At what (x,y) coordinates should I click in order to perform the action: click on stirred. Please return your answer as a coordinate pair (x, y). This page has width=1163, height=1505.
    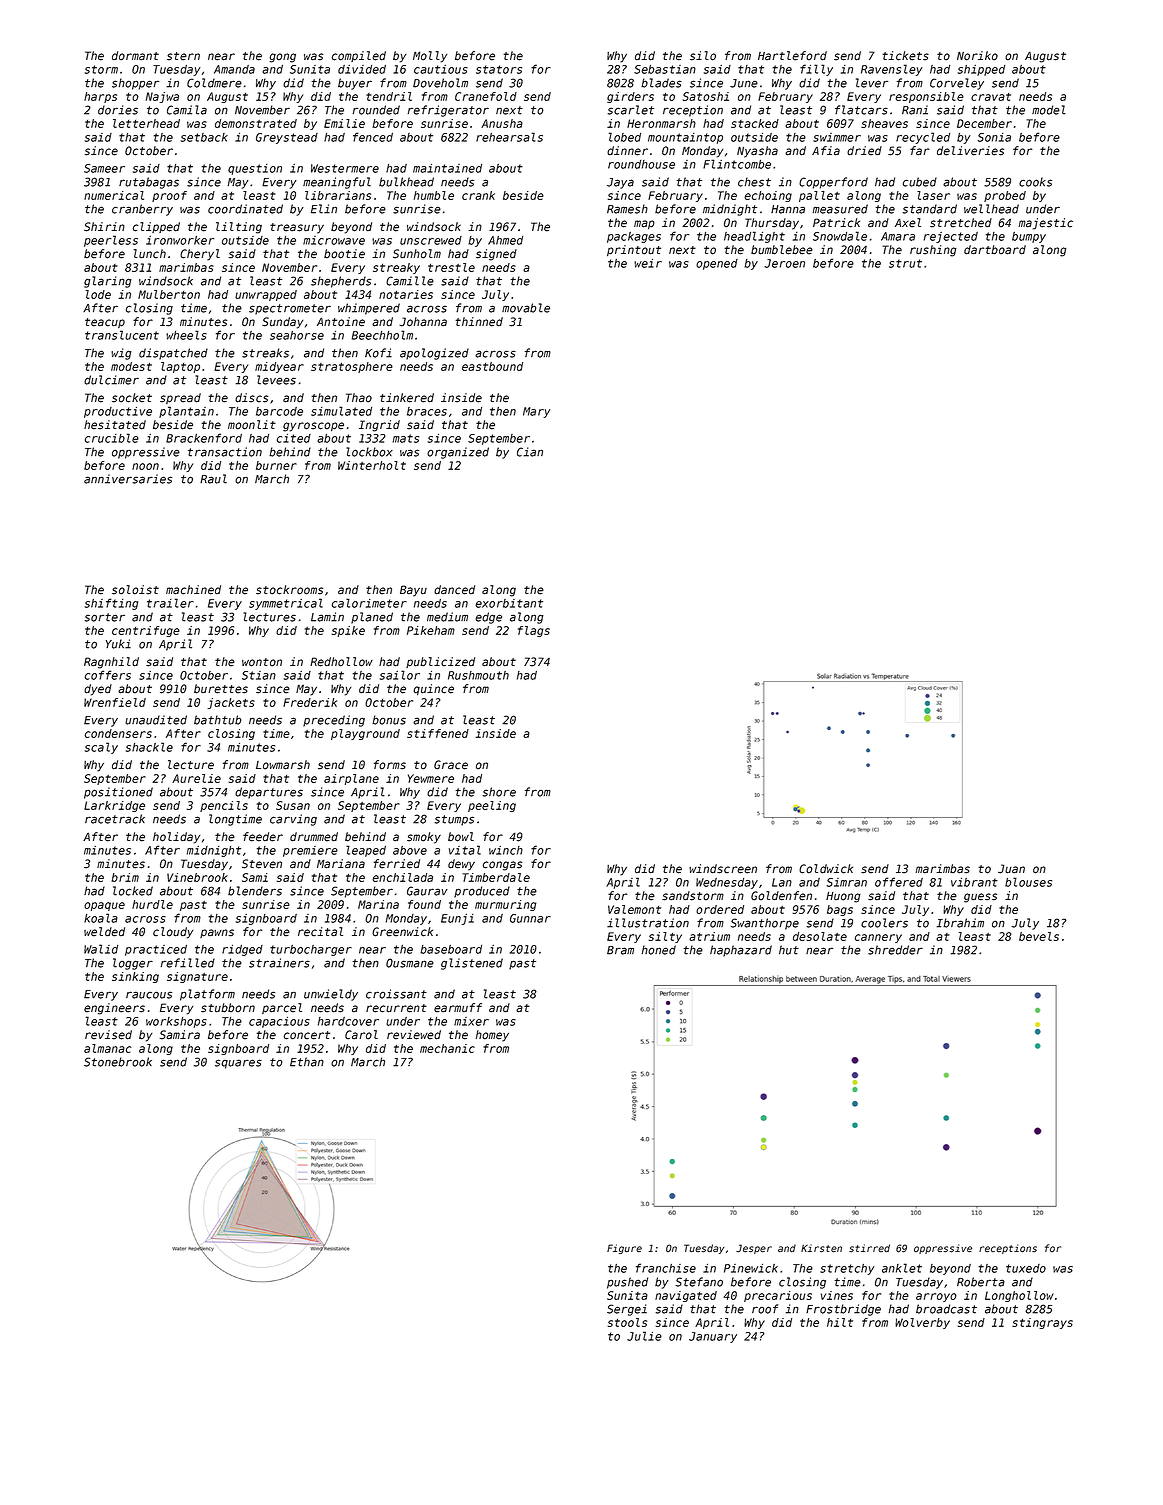
    Looking at the image, I should click on (869, 1248).
